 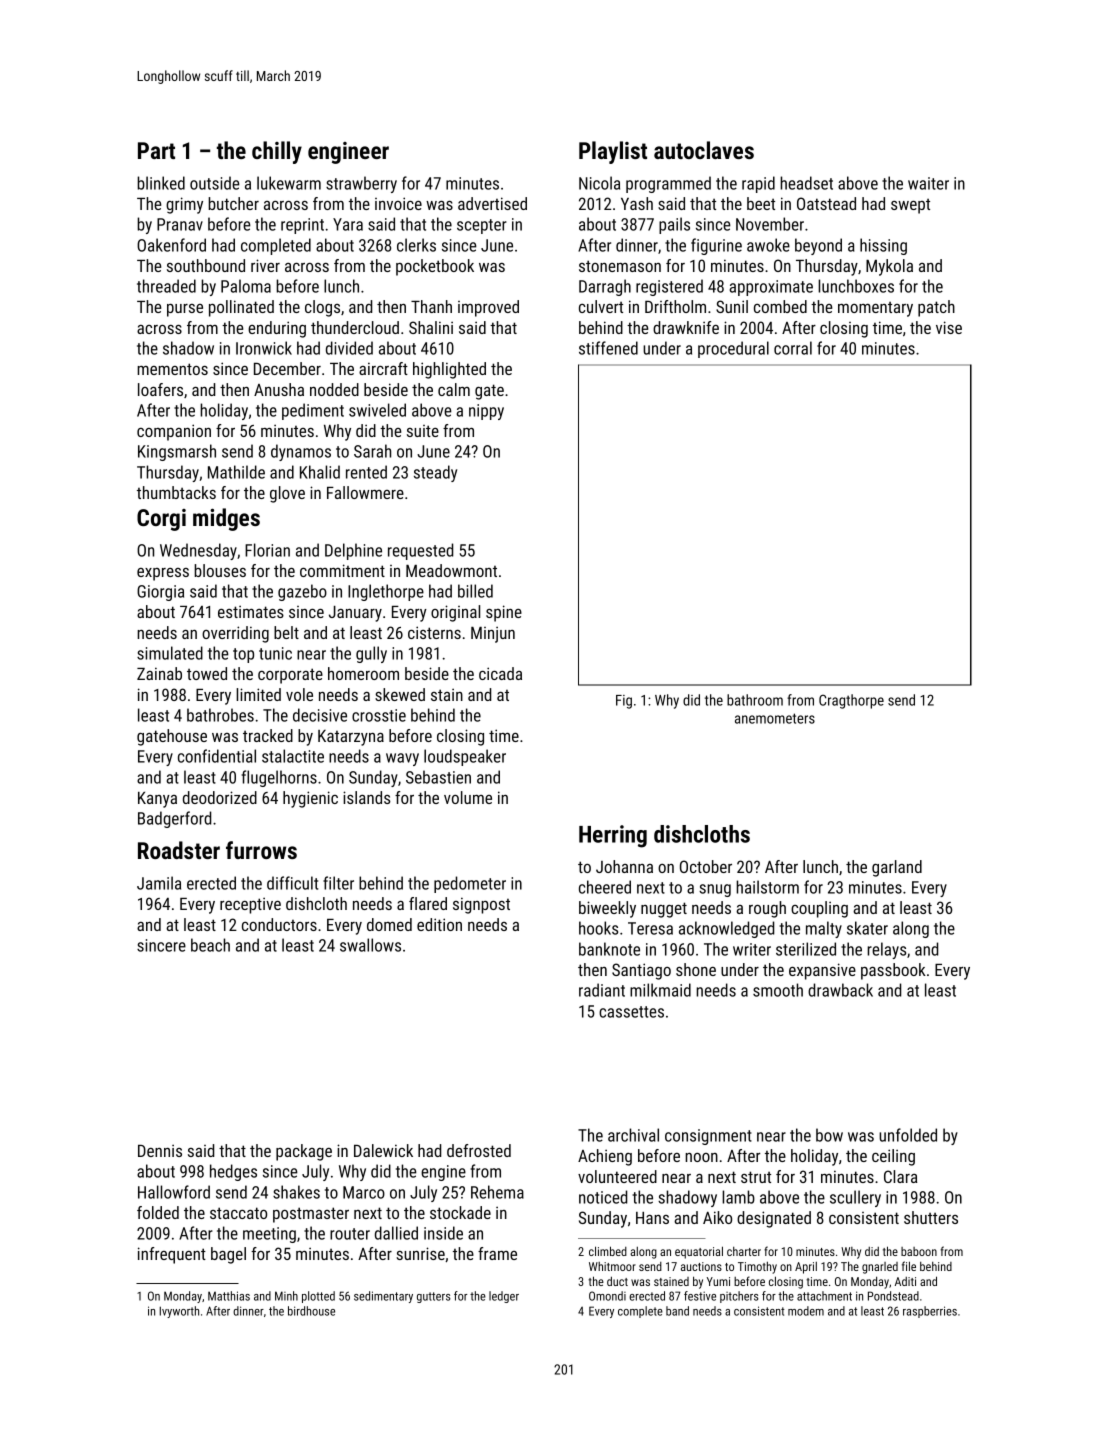 What do you see at coordinates (893, 1157) in the document?
I see `ceiling` at bounding box center [893, 1157].
